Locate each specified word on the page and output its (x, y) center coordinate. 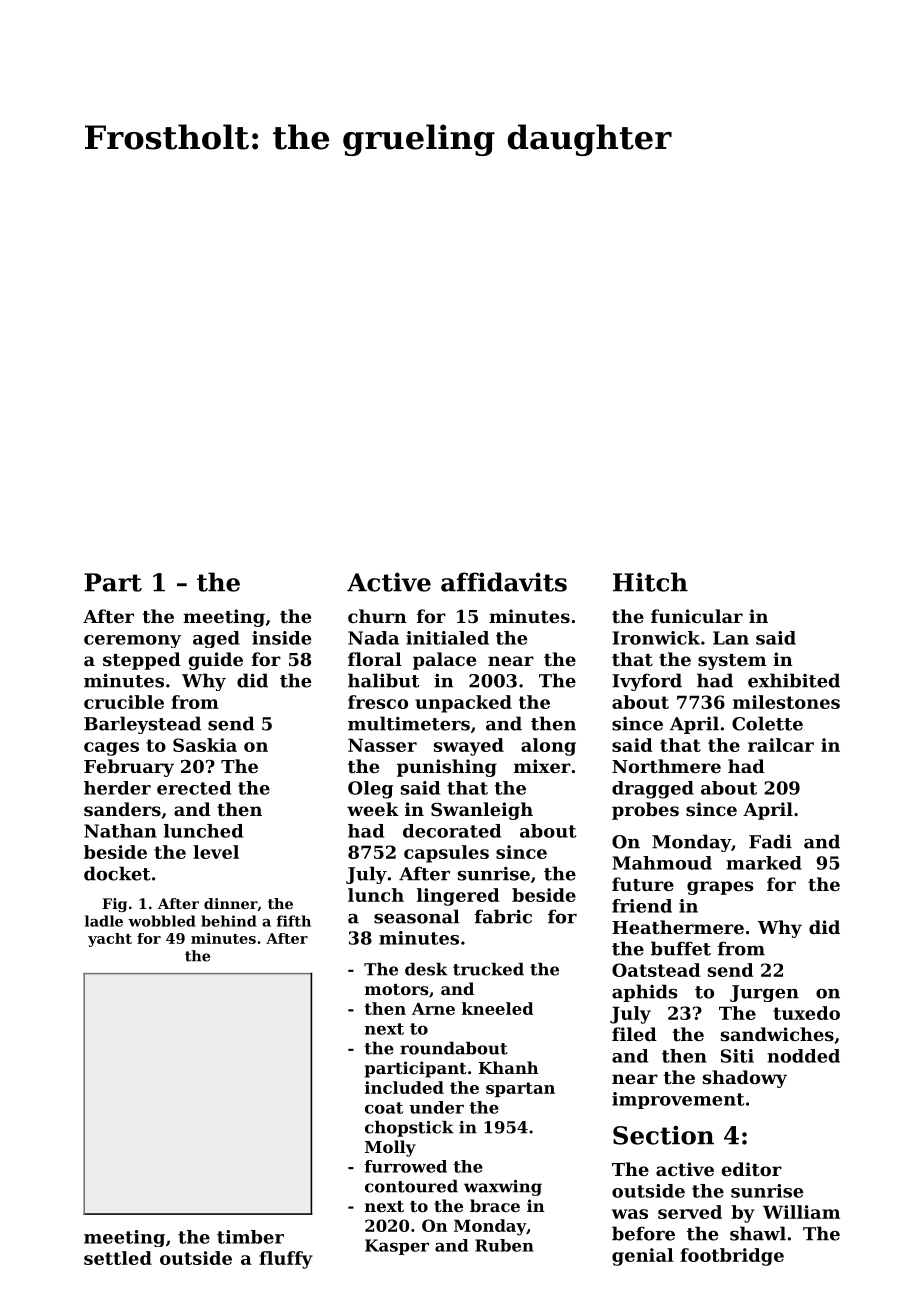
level (216, 852)
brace (495, 1205)
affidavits (504, 582)
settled (118, 1258)
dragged (653, 790)
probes (645, 811)
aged (216, 639)
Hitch (650, 582)
